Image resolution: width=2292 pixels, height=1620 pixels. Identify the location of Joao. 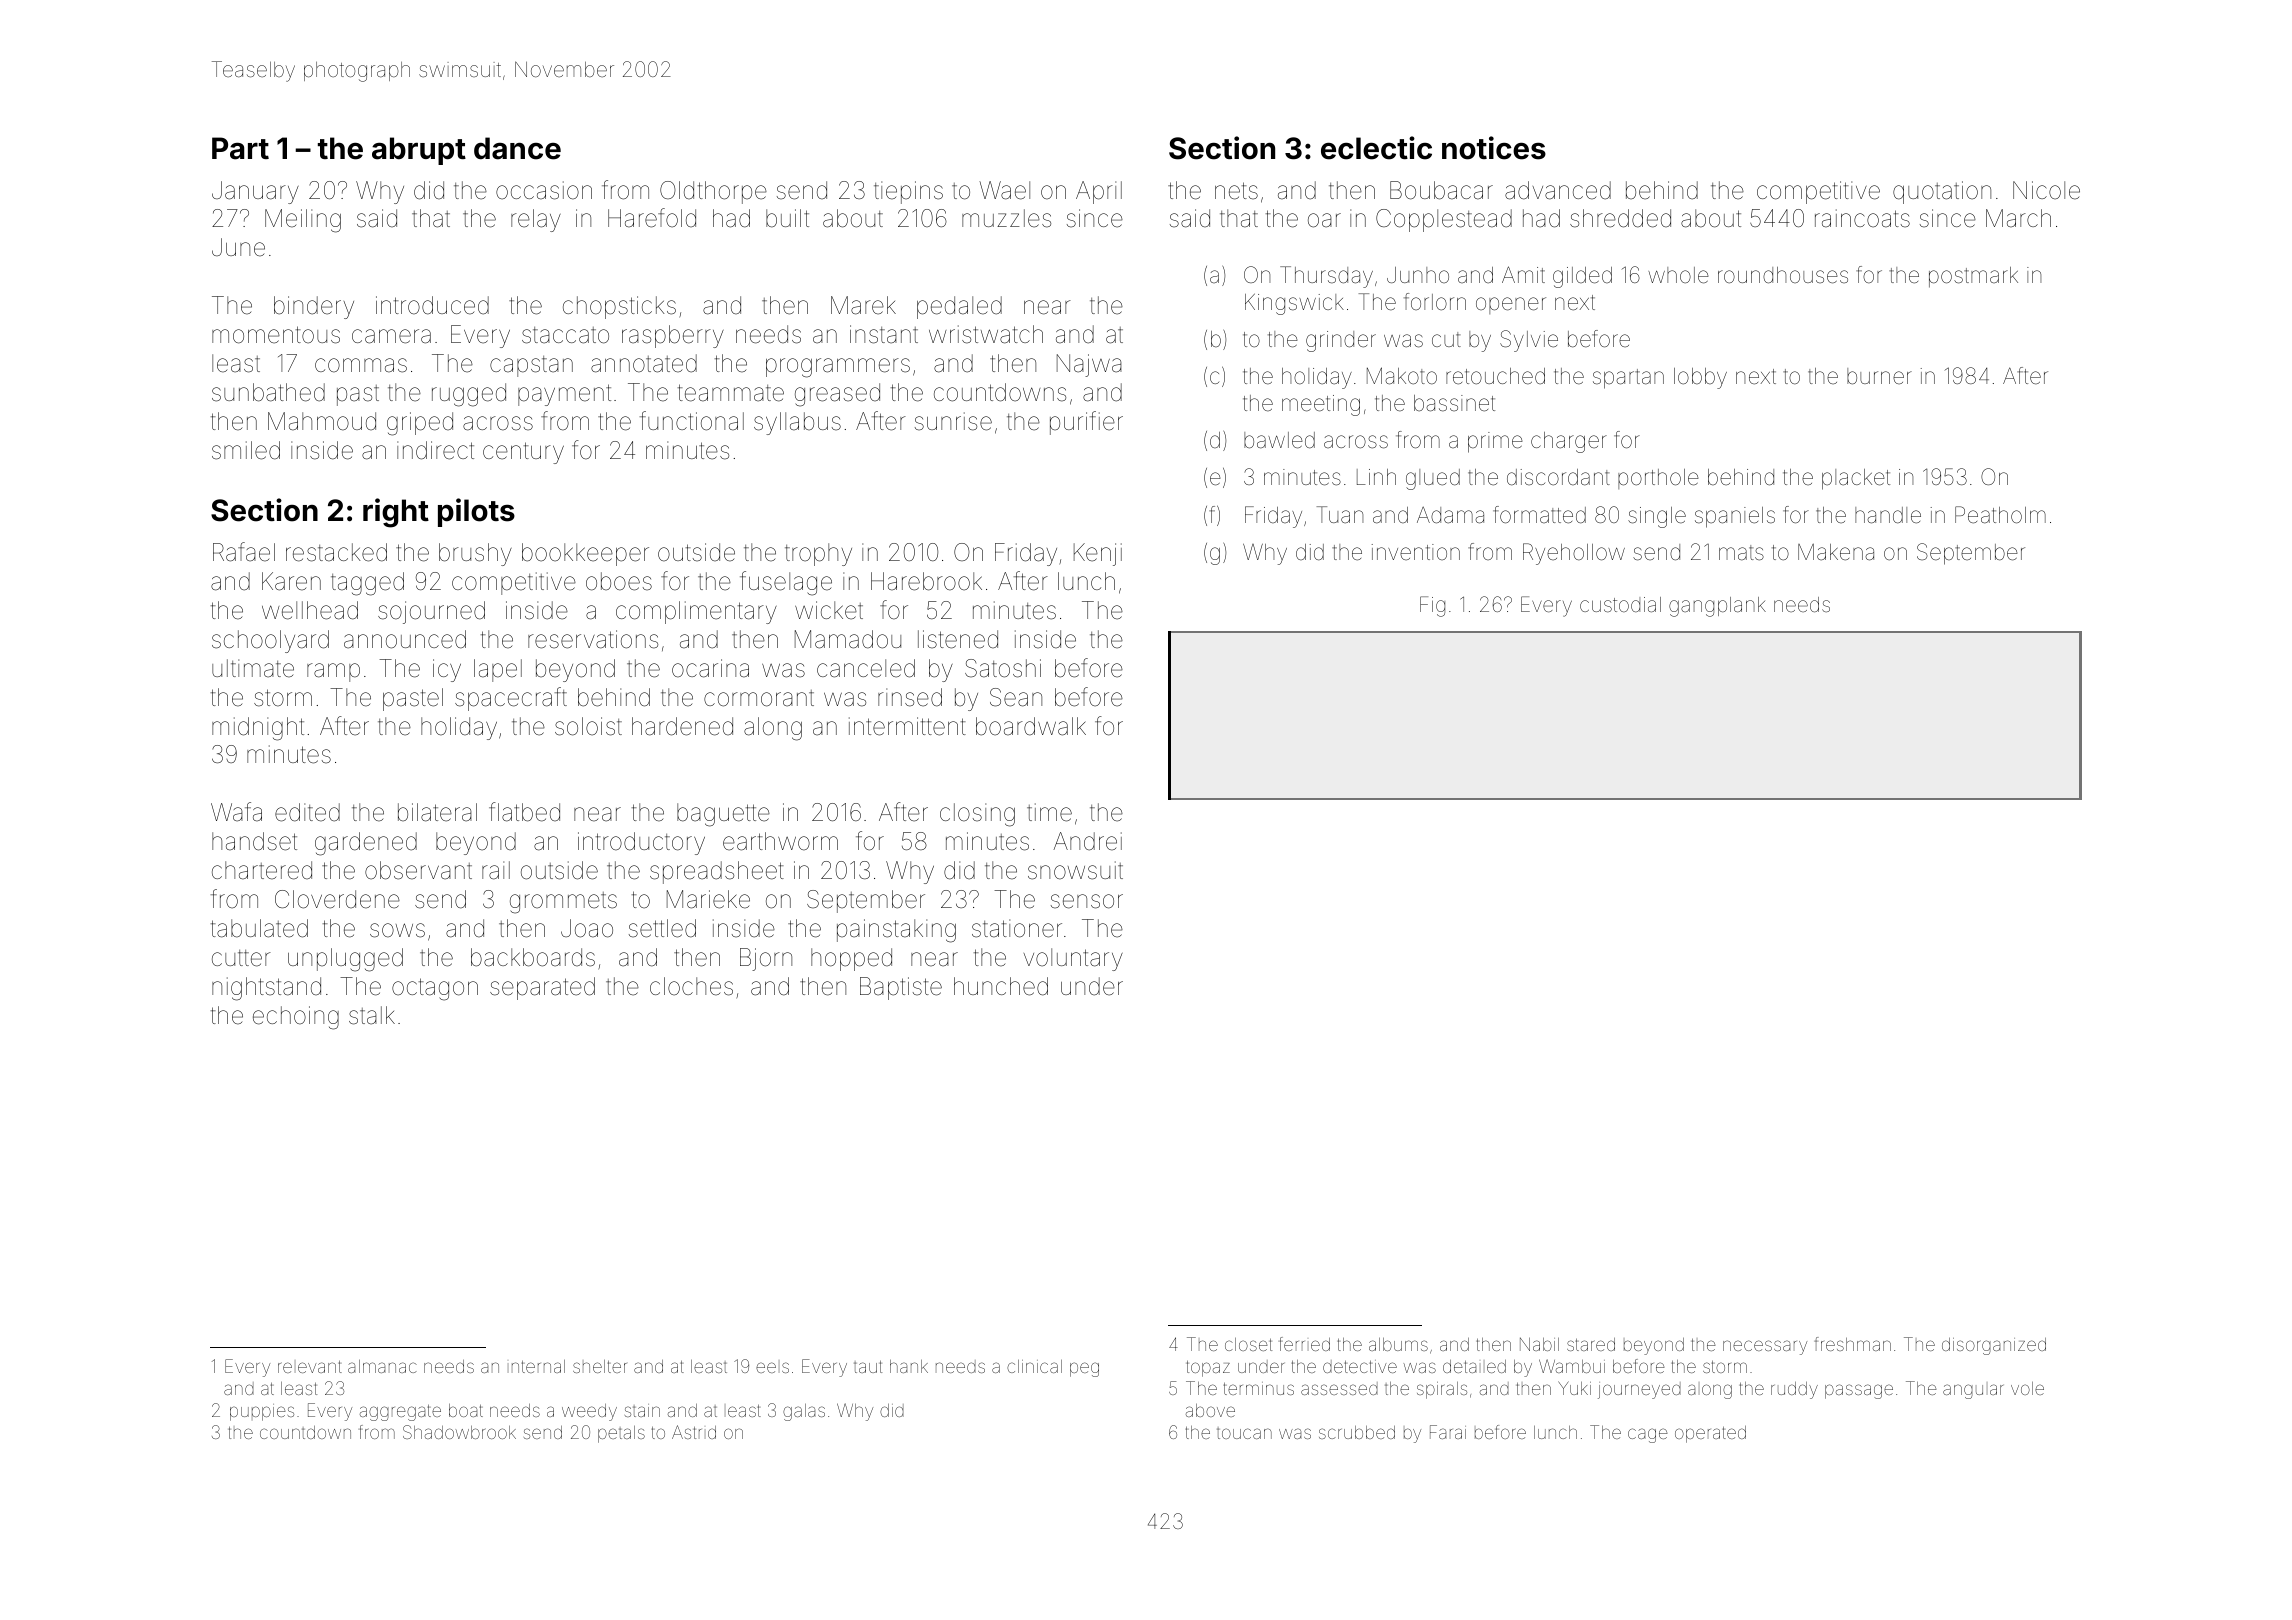
(587, 928).
